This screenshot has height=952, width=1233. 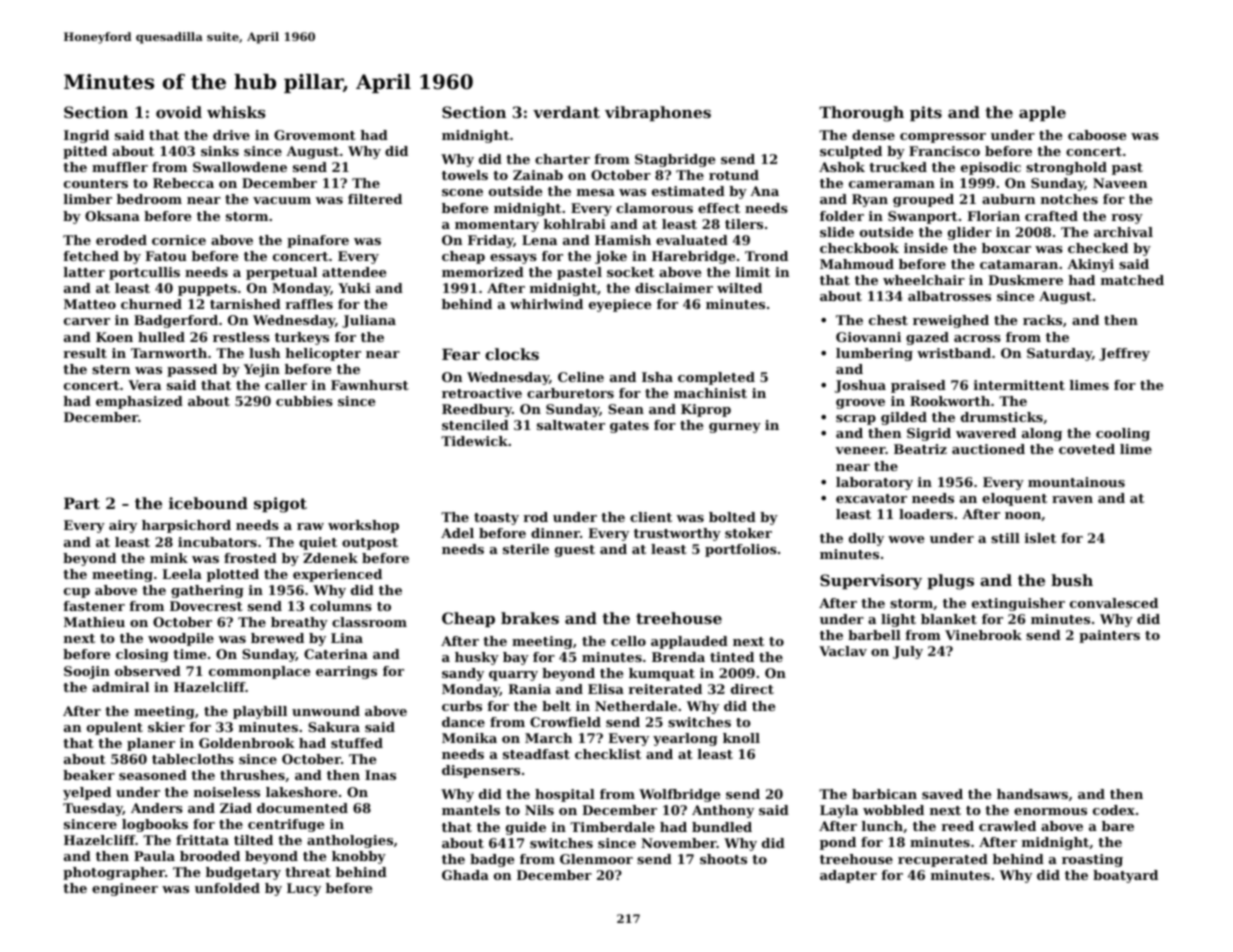 I want to click on gathering, so click(x=207, y=591).
